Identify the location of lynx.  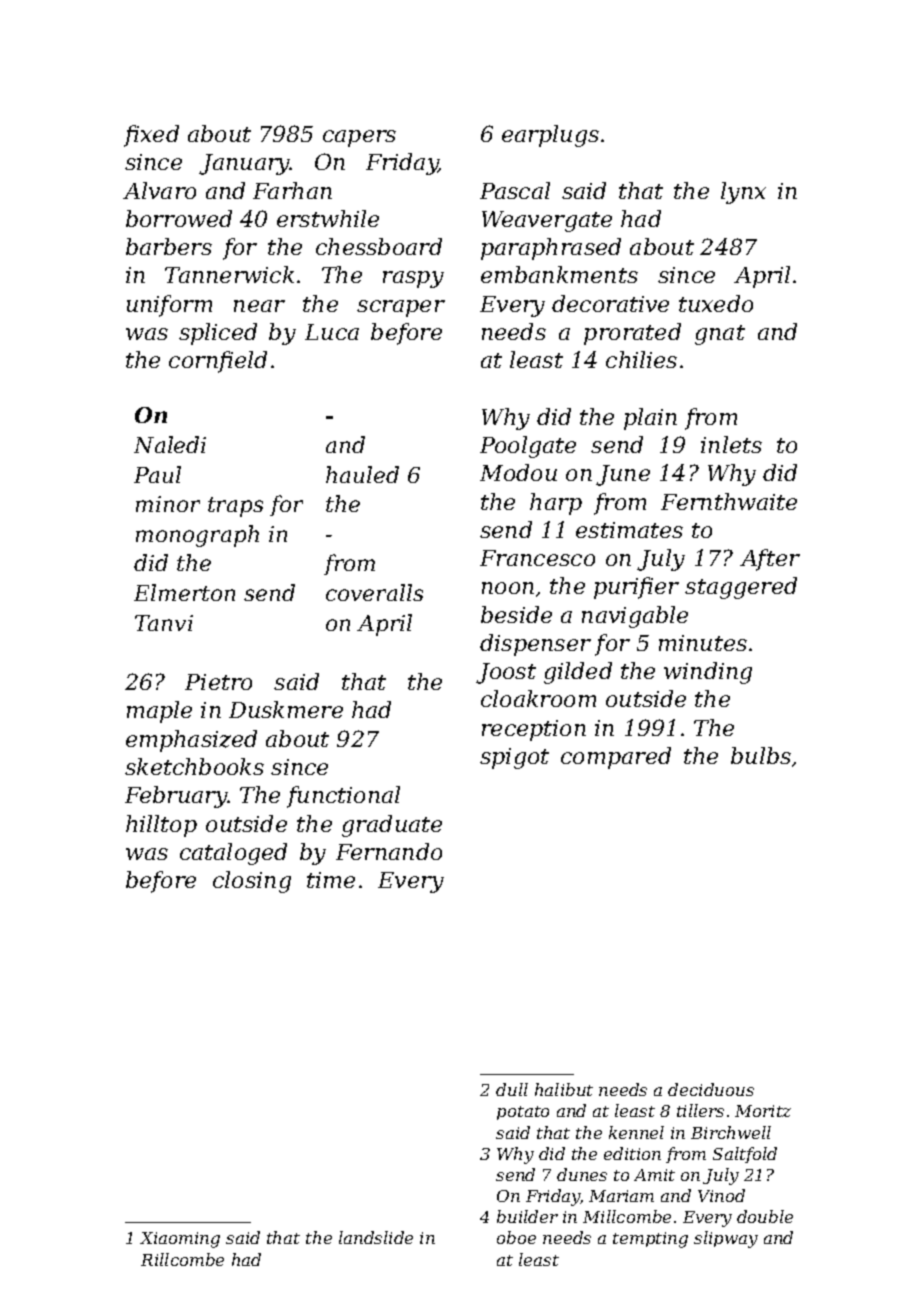
(743, 193).
